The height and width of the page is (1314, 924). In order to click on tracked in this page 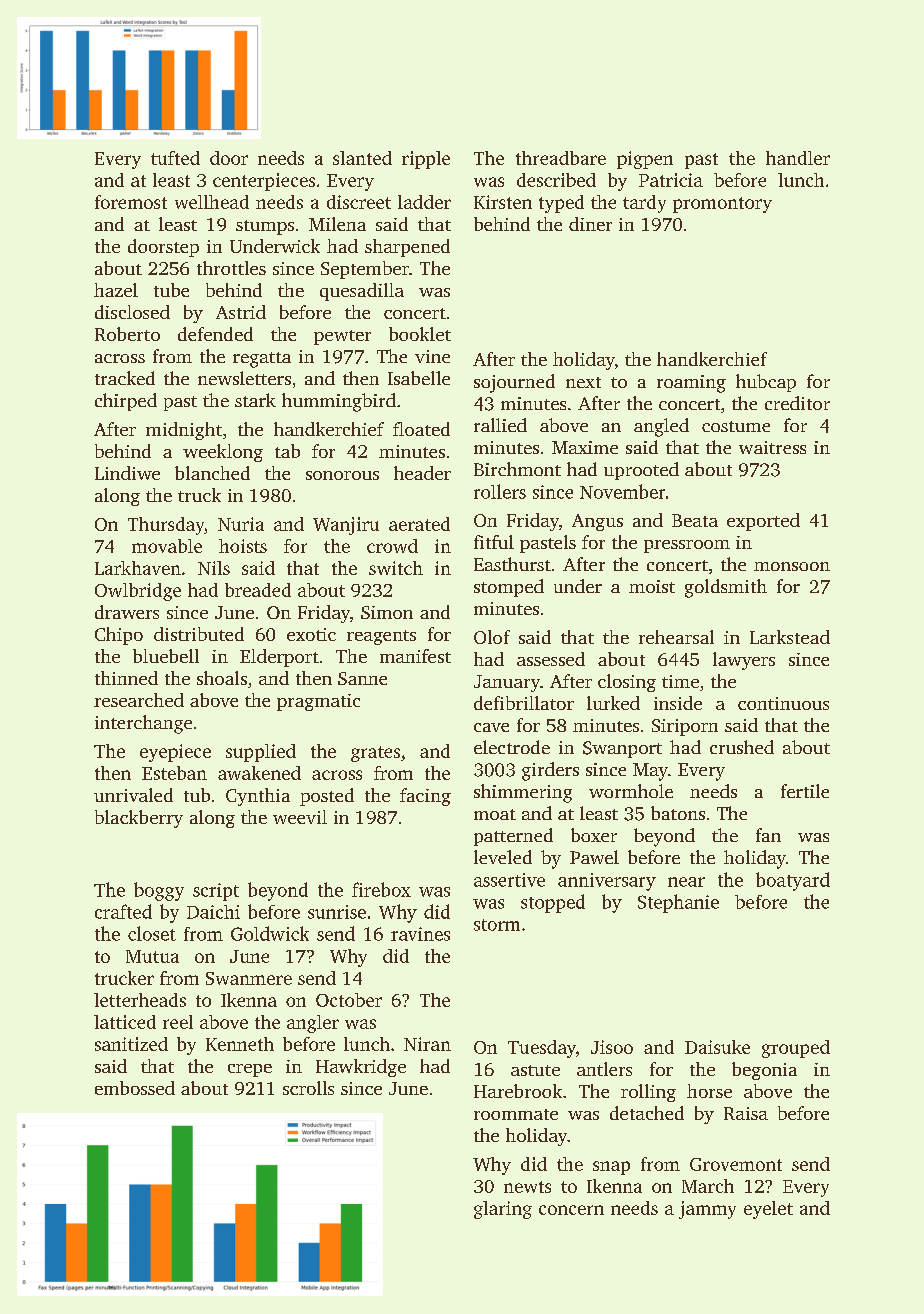, I will do `click(125, 378)`.
